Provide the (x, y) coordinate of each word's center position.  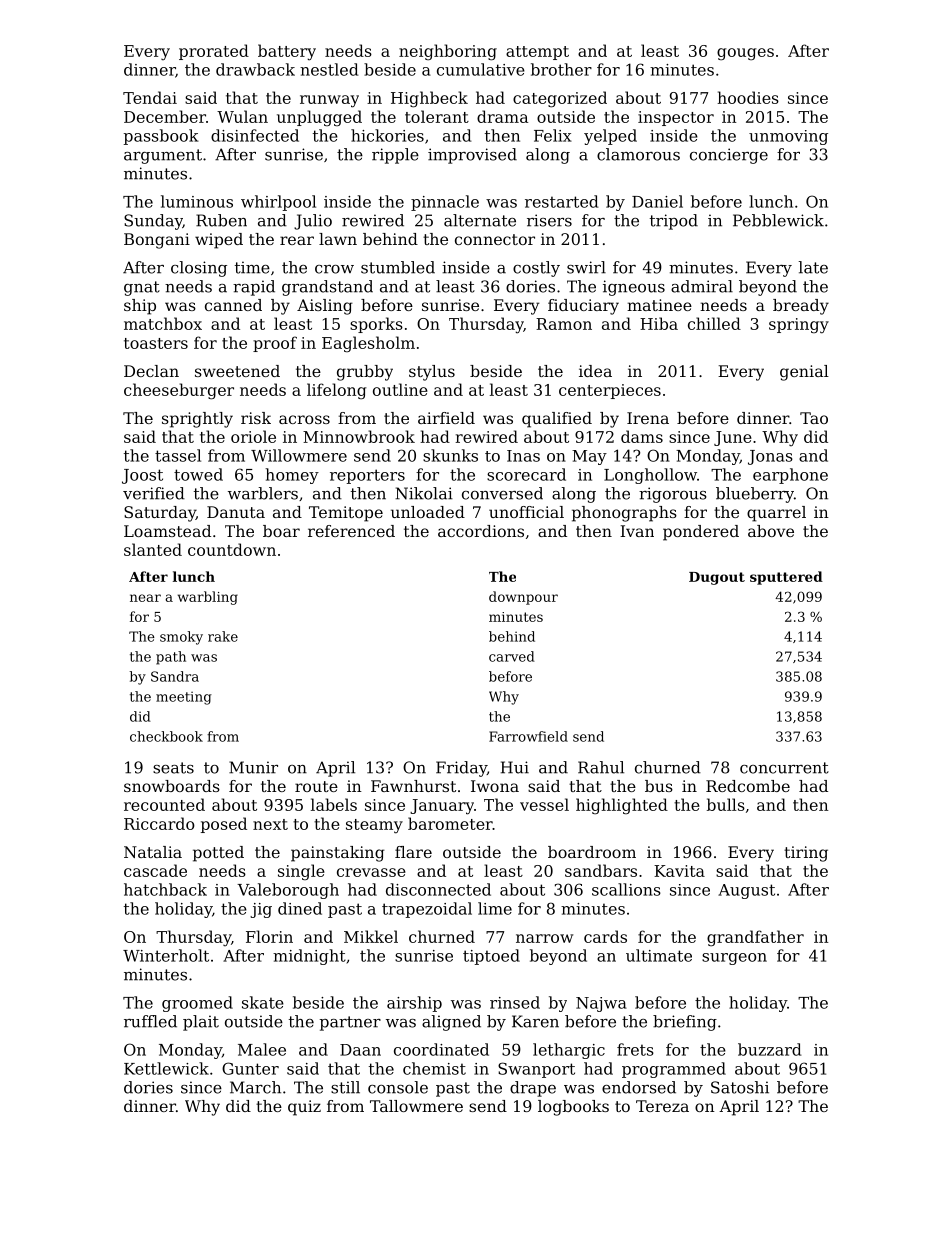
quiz (304, 1108)
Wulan (242, 116)
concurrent (784, 768)
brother (561, 69)
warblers (263, 493)
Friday (461, 769)
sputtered (786, 578)
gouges (745, 54)
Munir (253, 767)
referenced (351, 531)
